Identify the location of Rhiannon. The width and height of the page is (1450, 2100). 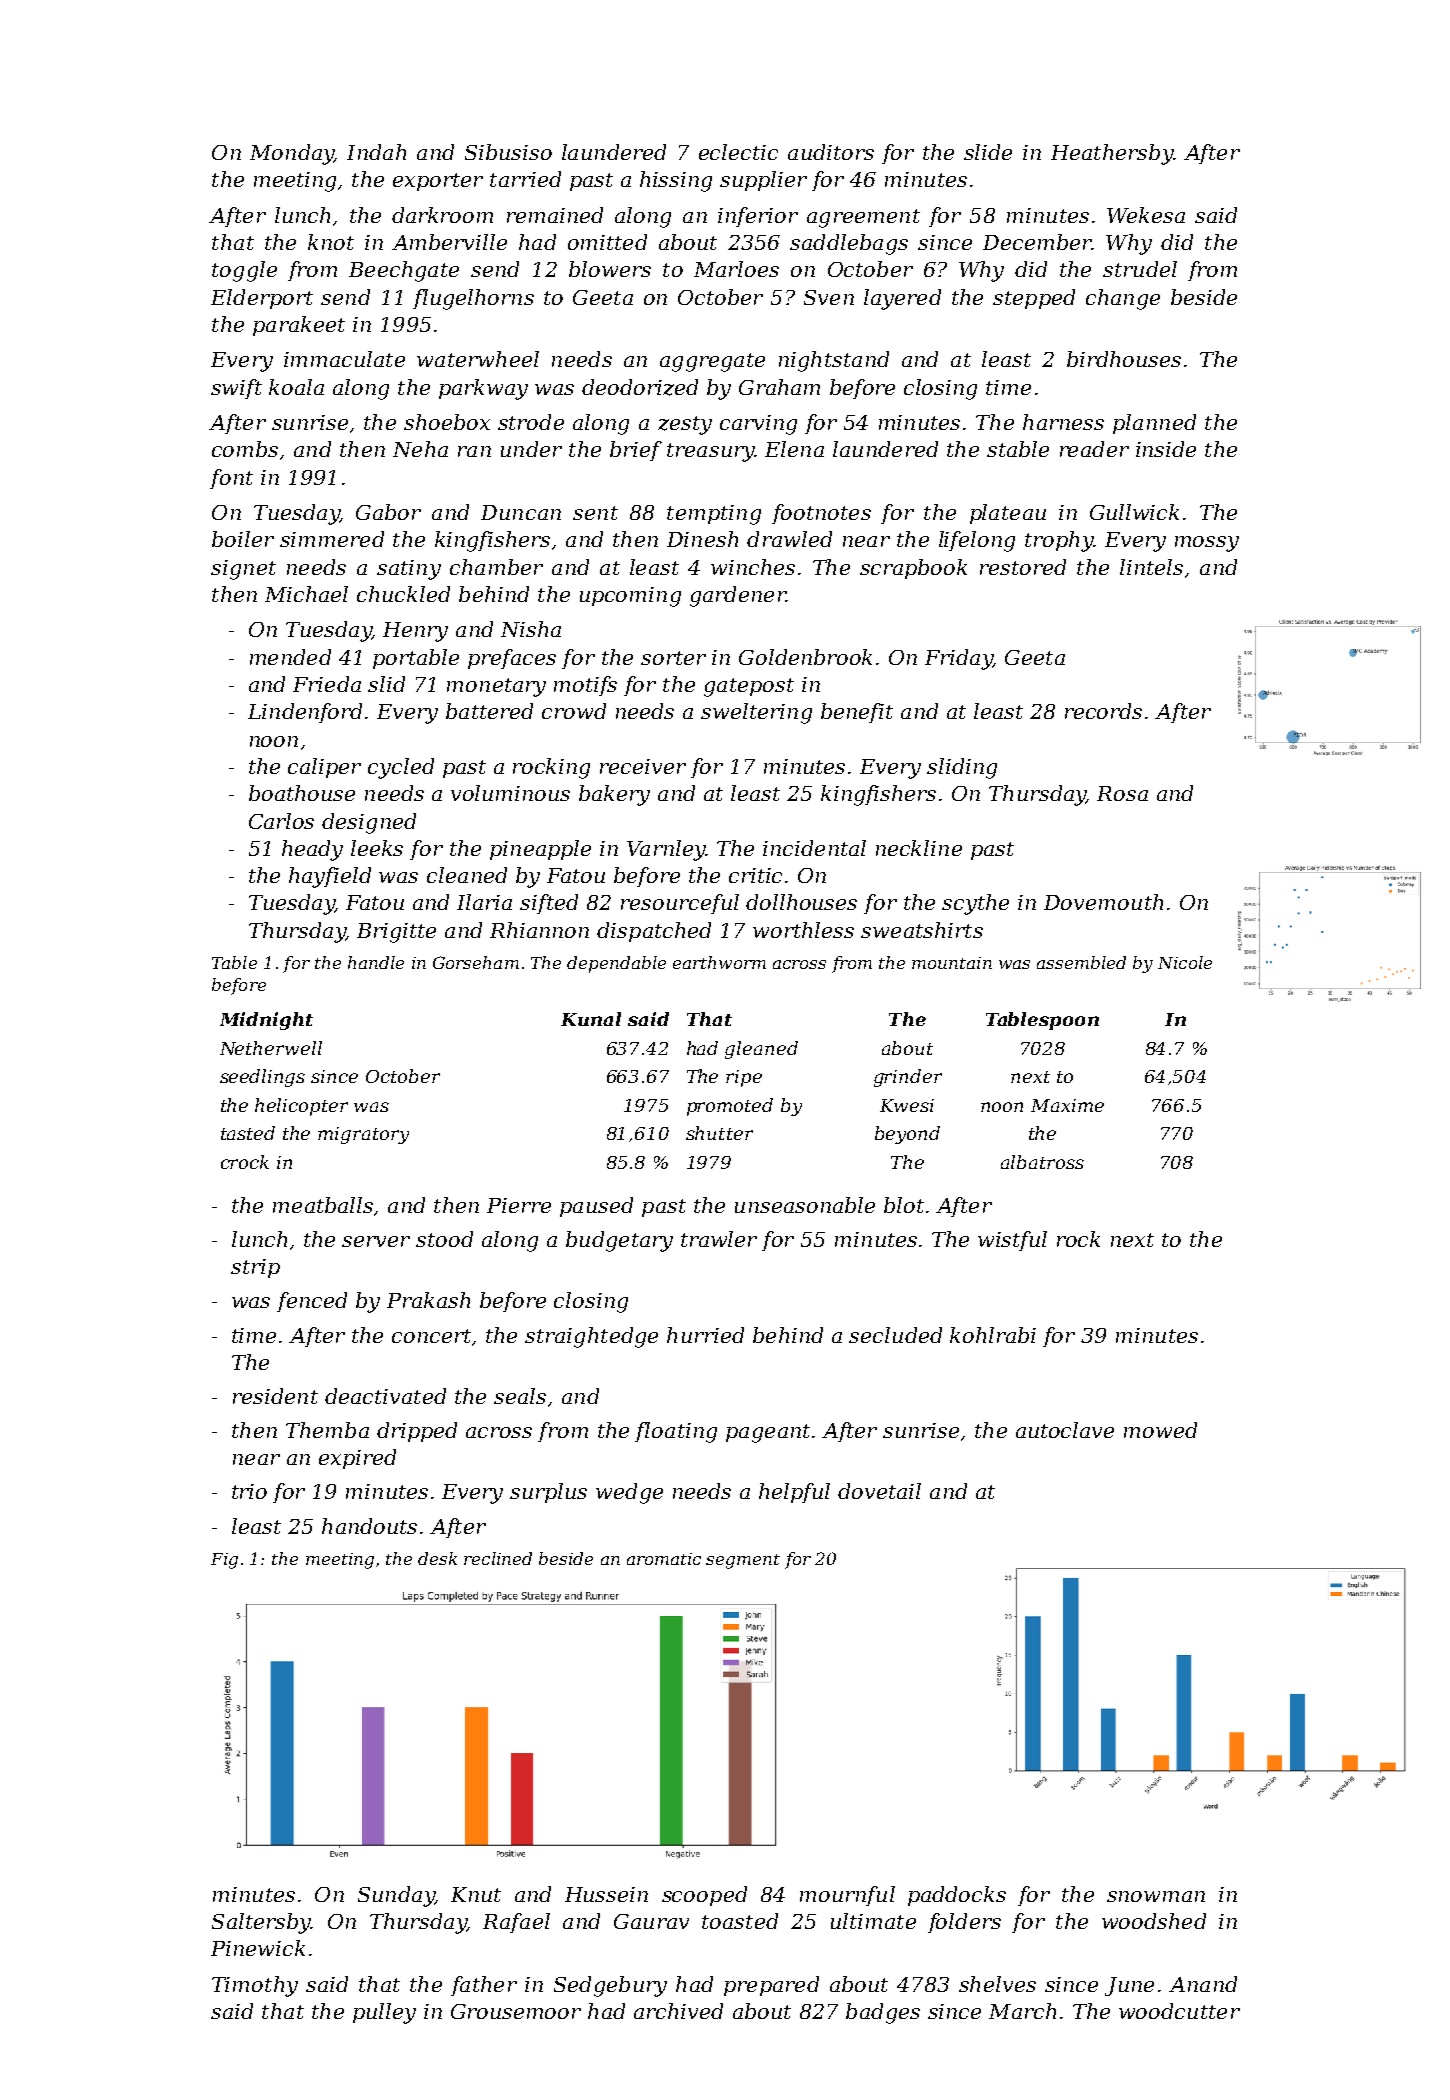
(539, 930).
